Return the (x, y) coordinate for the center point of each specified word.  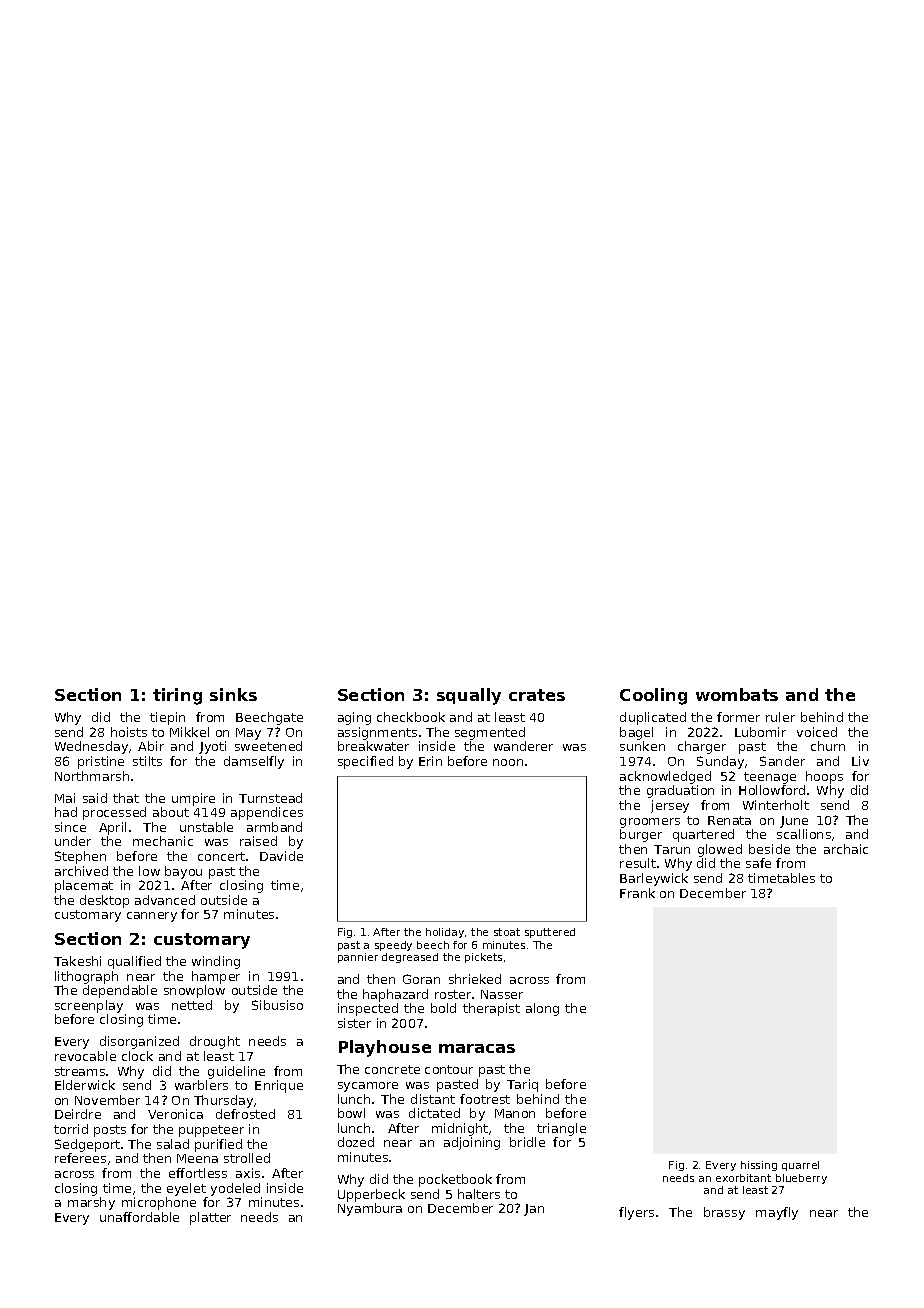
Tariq (522, 1085)
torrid (71, 1129)
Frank (637, 893)
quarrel (800, 1166)
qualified (134, 962)
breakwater (373, 746)
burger (641, 835)
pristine (101, 762)
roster (454, 994)
